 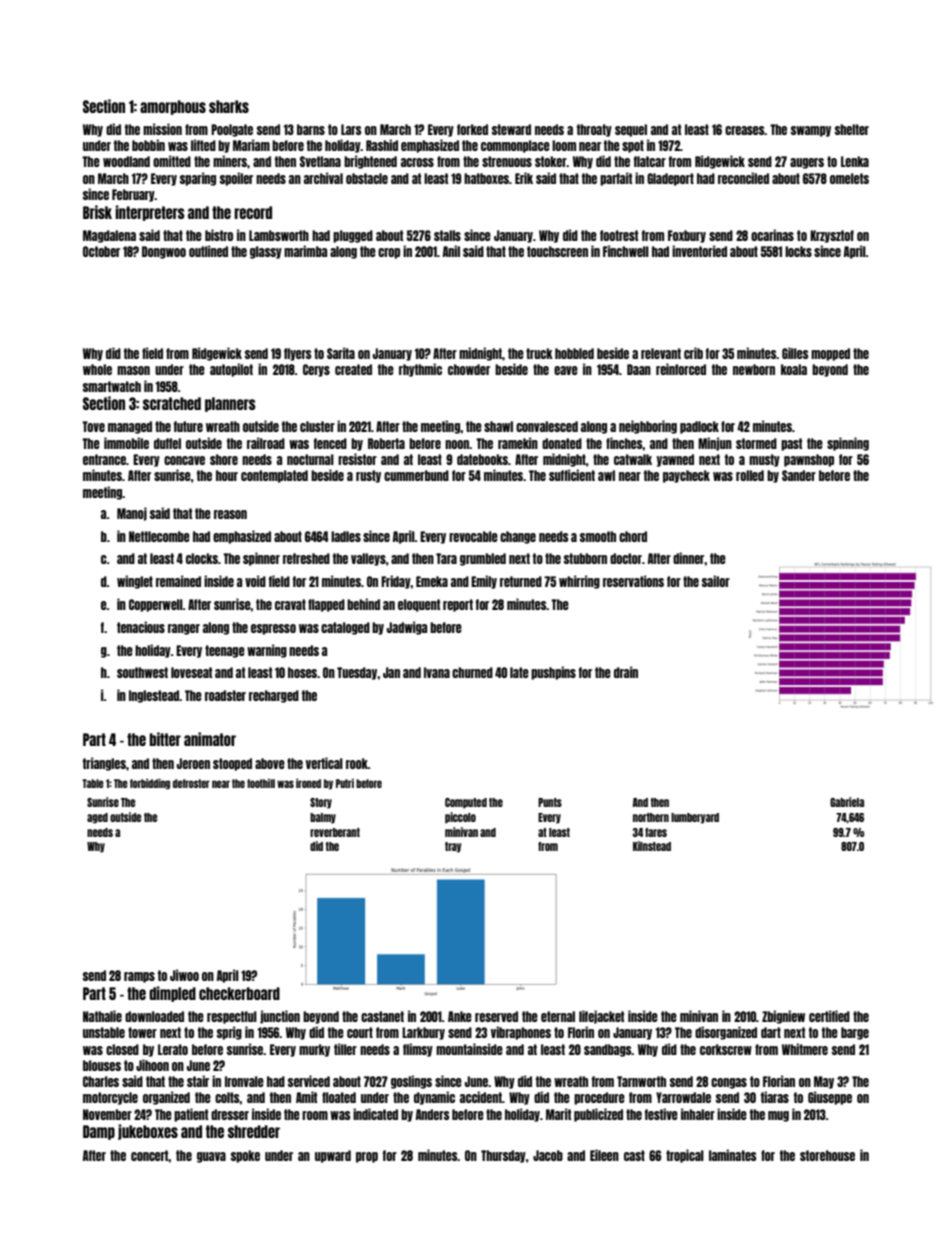 I want to click on Jacob, so click(x=548, y=1155).
